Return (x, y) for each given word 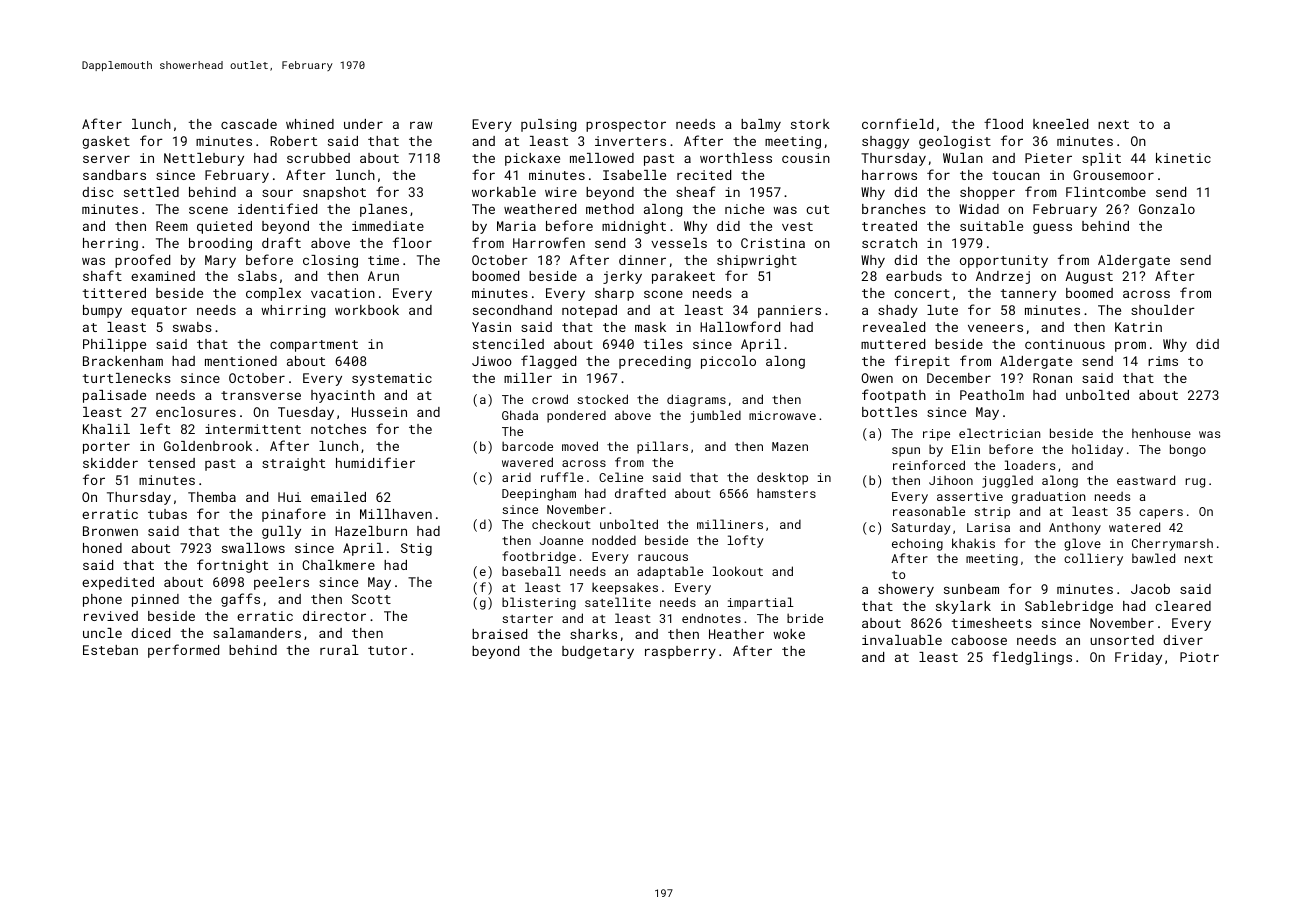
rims (1163, 361)
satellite (618, 602)
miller (528, 378)
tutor (387, 650)
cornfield (897, 123)
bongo (1188, 450)
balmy (761, 125)
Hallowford (740, 326)
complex (273, 294)
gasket (106, 142)
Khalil (106, 429)
